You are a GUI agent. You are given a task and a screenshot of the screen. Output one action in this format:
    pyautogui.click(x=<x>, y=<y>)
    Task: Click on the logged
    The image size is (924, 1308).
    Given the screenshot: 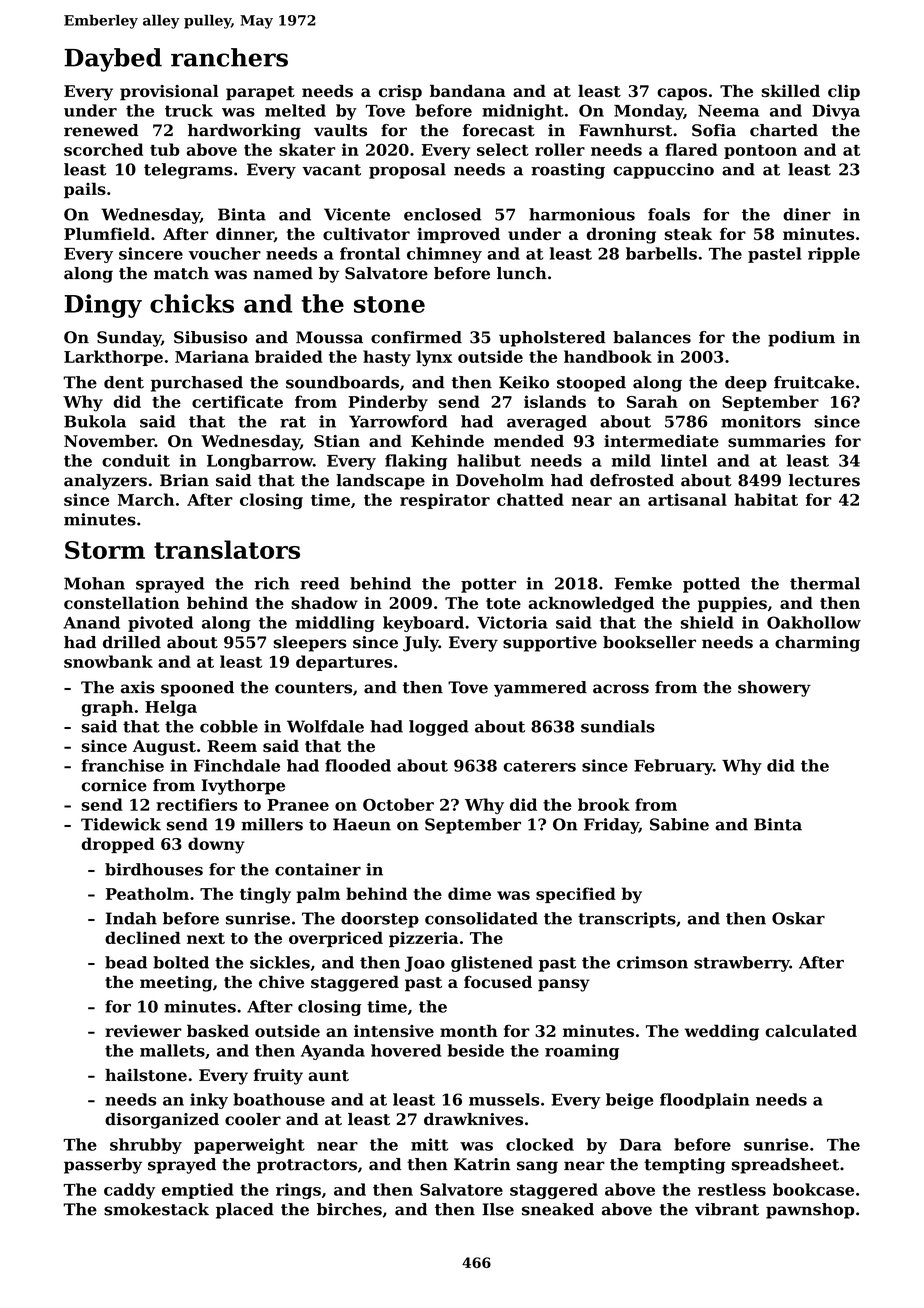 What is the action you would take?
    pyautogui.click(x=439, y=728)
